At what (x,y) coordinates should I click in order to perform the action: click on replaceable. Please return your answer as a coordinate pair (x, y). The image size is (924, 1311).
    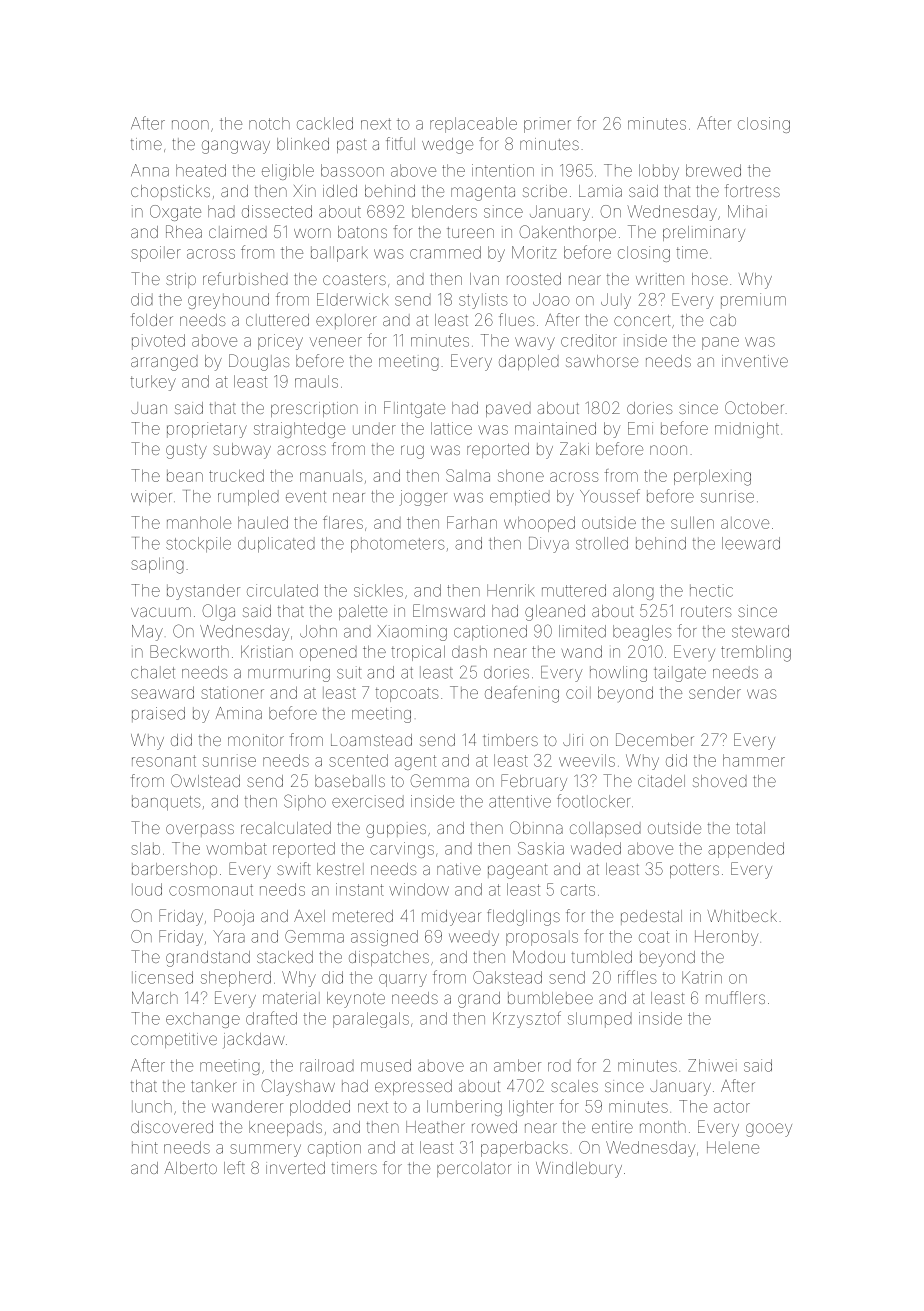
    Looking at the image, I should click on (473, 125).
